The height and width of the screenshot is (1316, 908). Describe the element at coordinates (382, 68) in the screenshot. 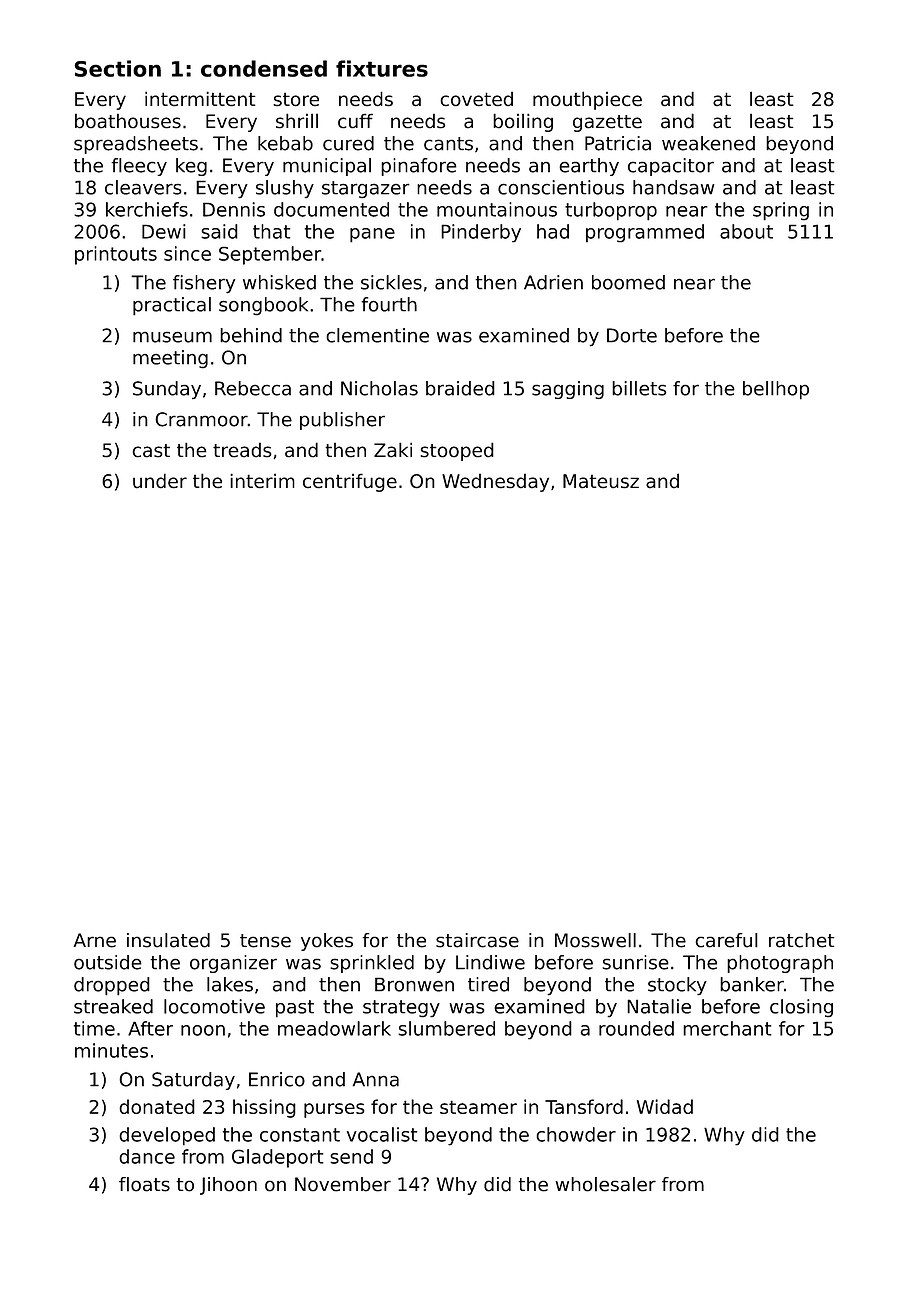

I see `fixtures` at that location.
